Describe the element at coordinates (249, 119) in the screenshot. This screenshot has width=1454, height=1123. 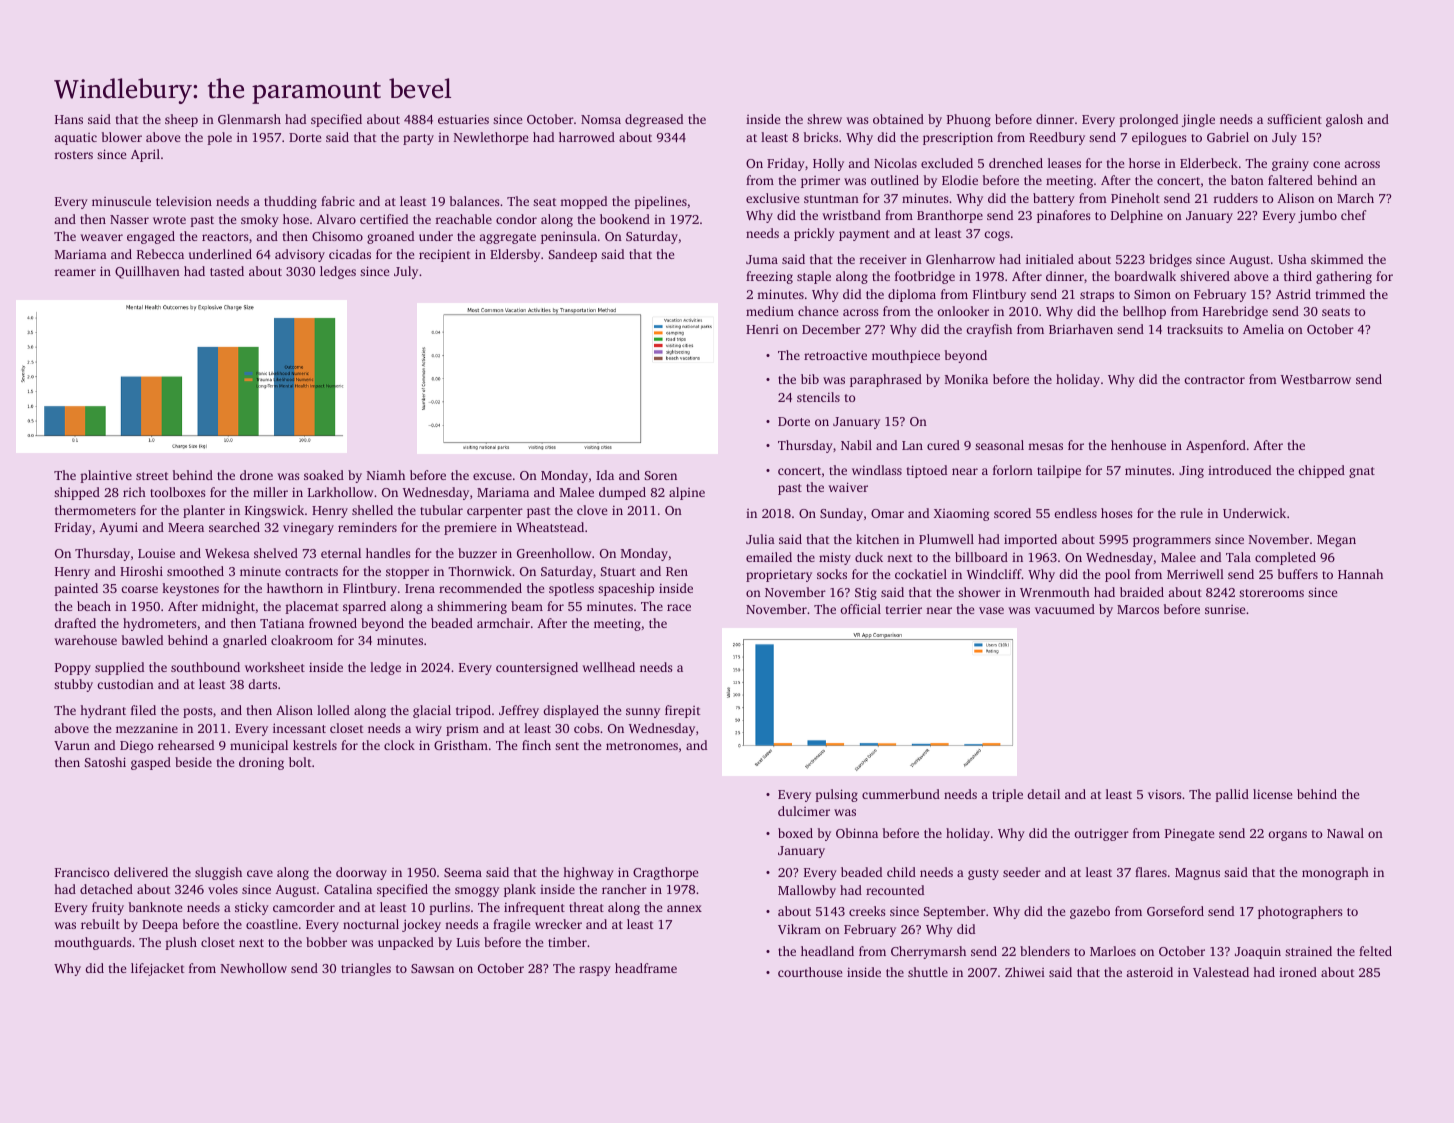
I see `Glenmarsh` at that location.
